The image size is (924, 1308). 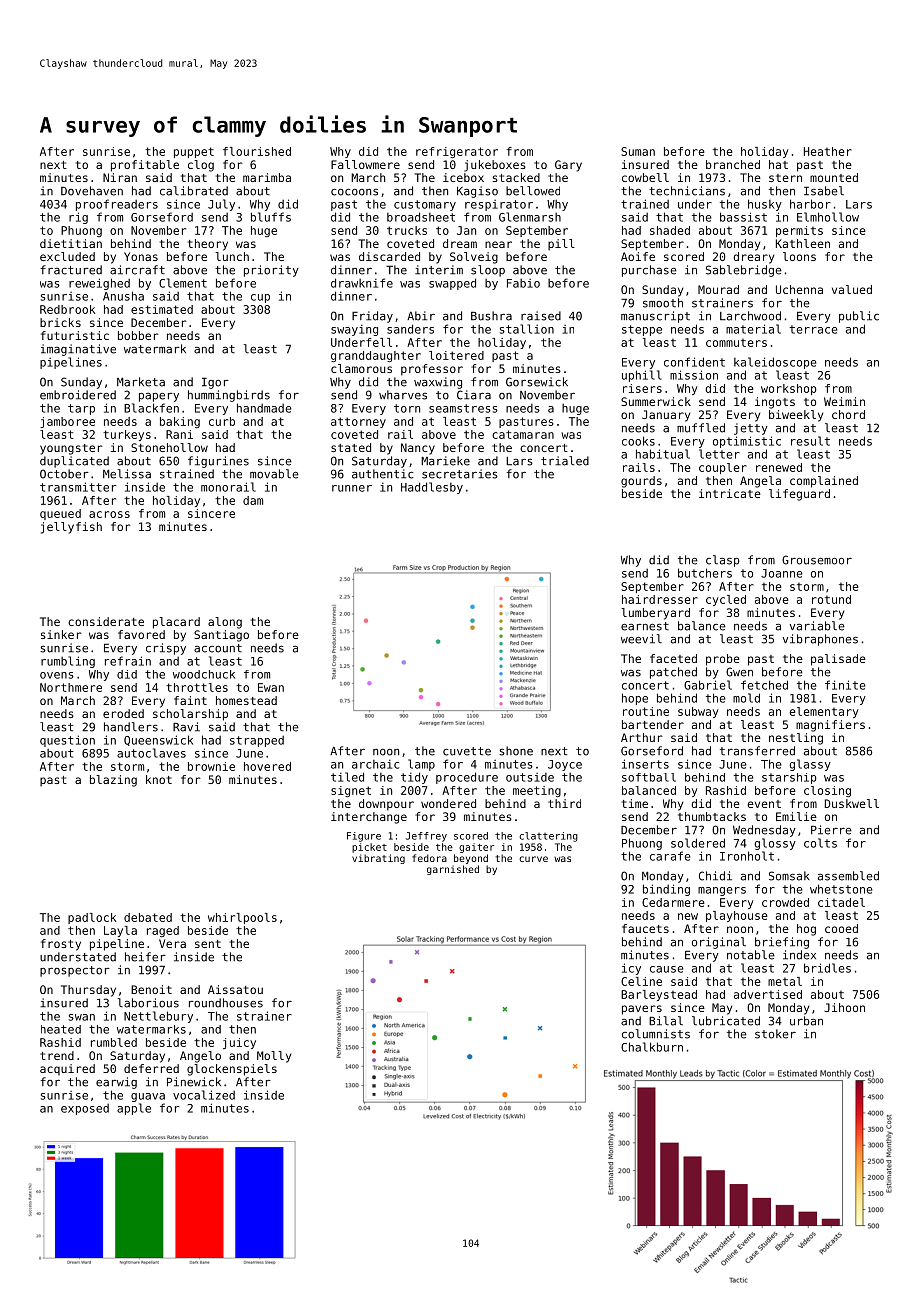 What do you see at coordinates (548, 837) in the screenshot?
I see `clattering` at bounding box center [548, 837].
